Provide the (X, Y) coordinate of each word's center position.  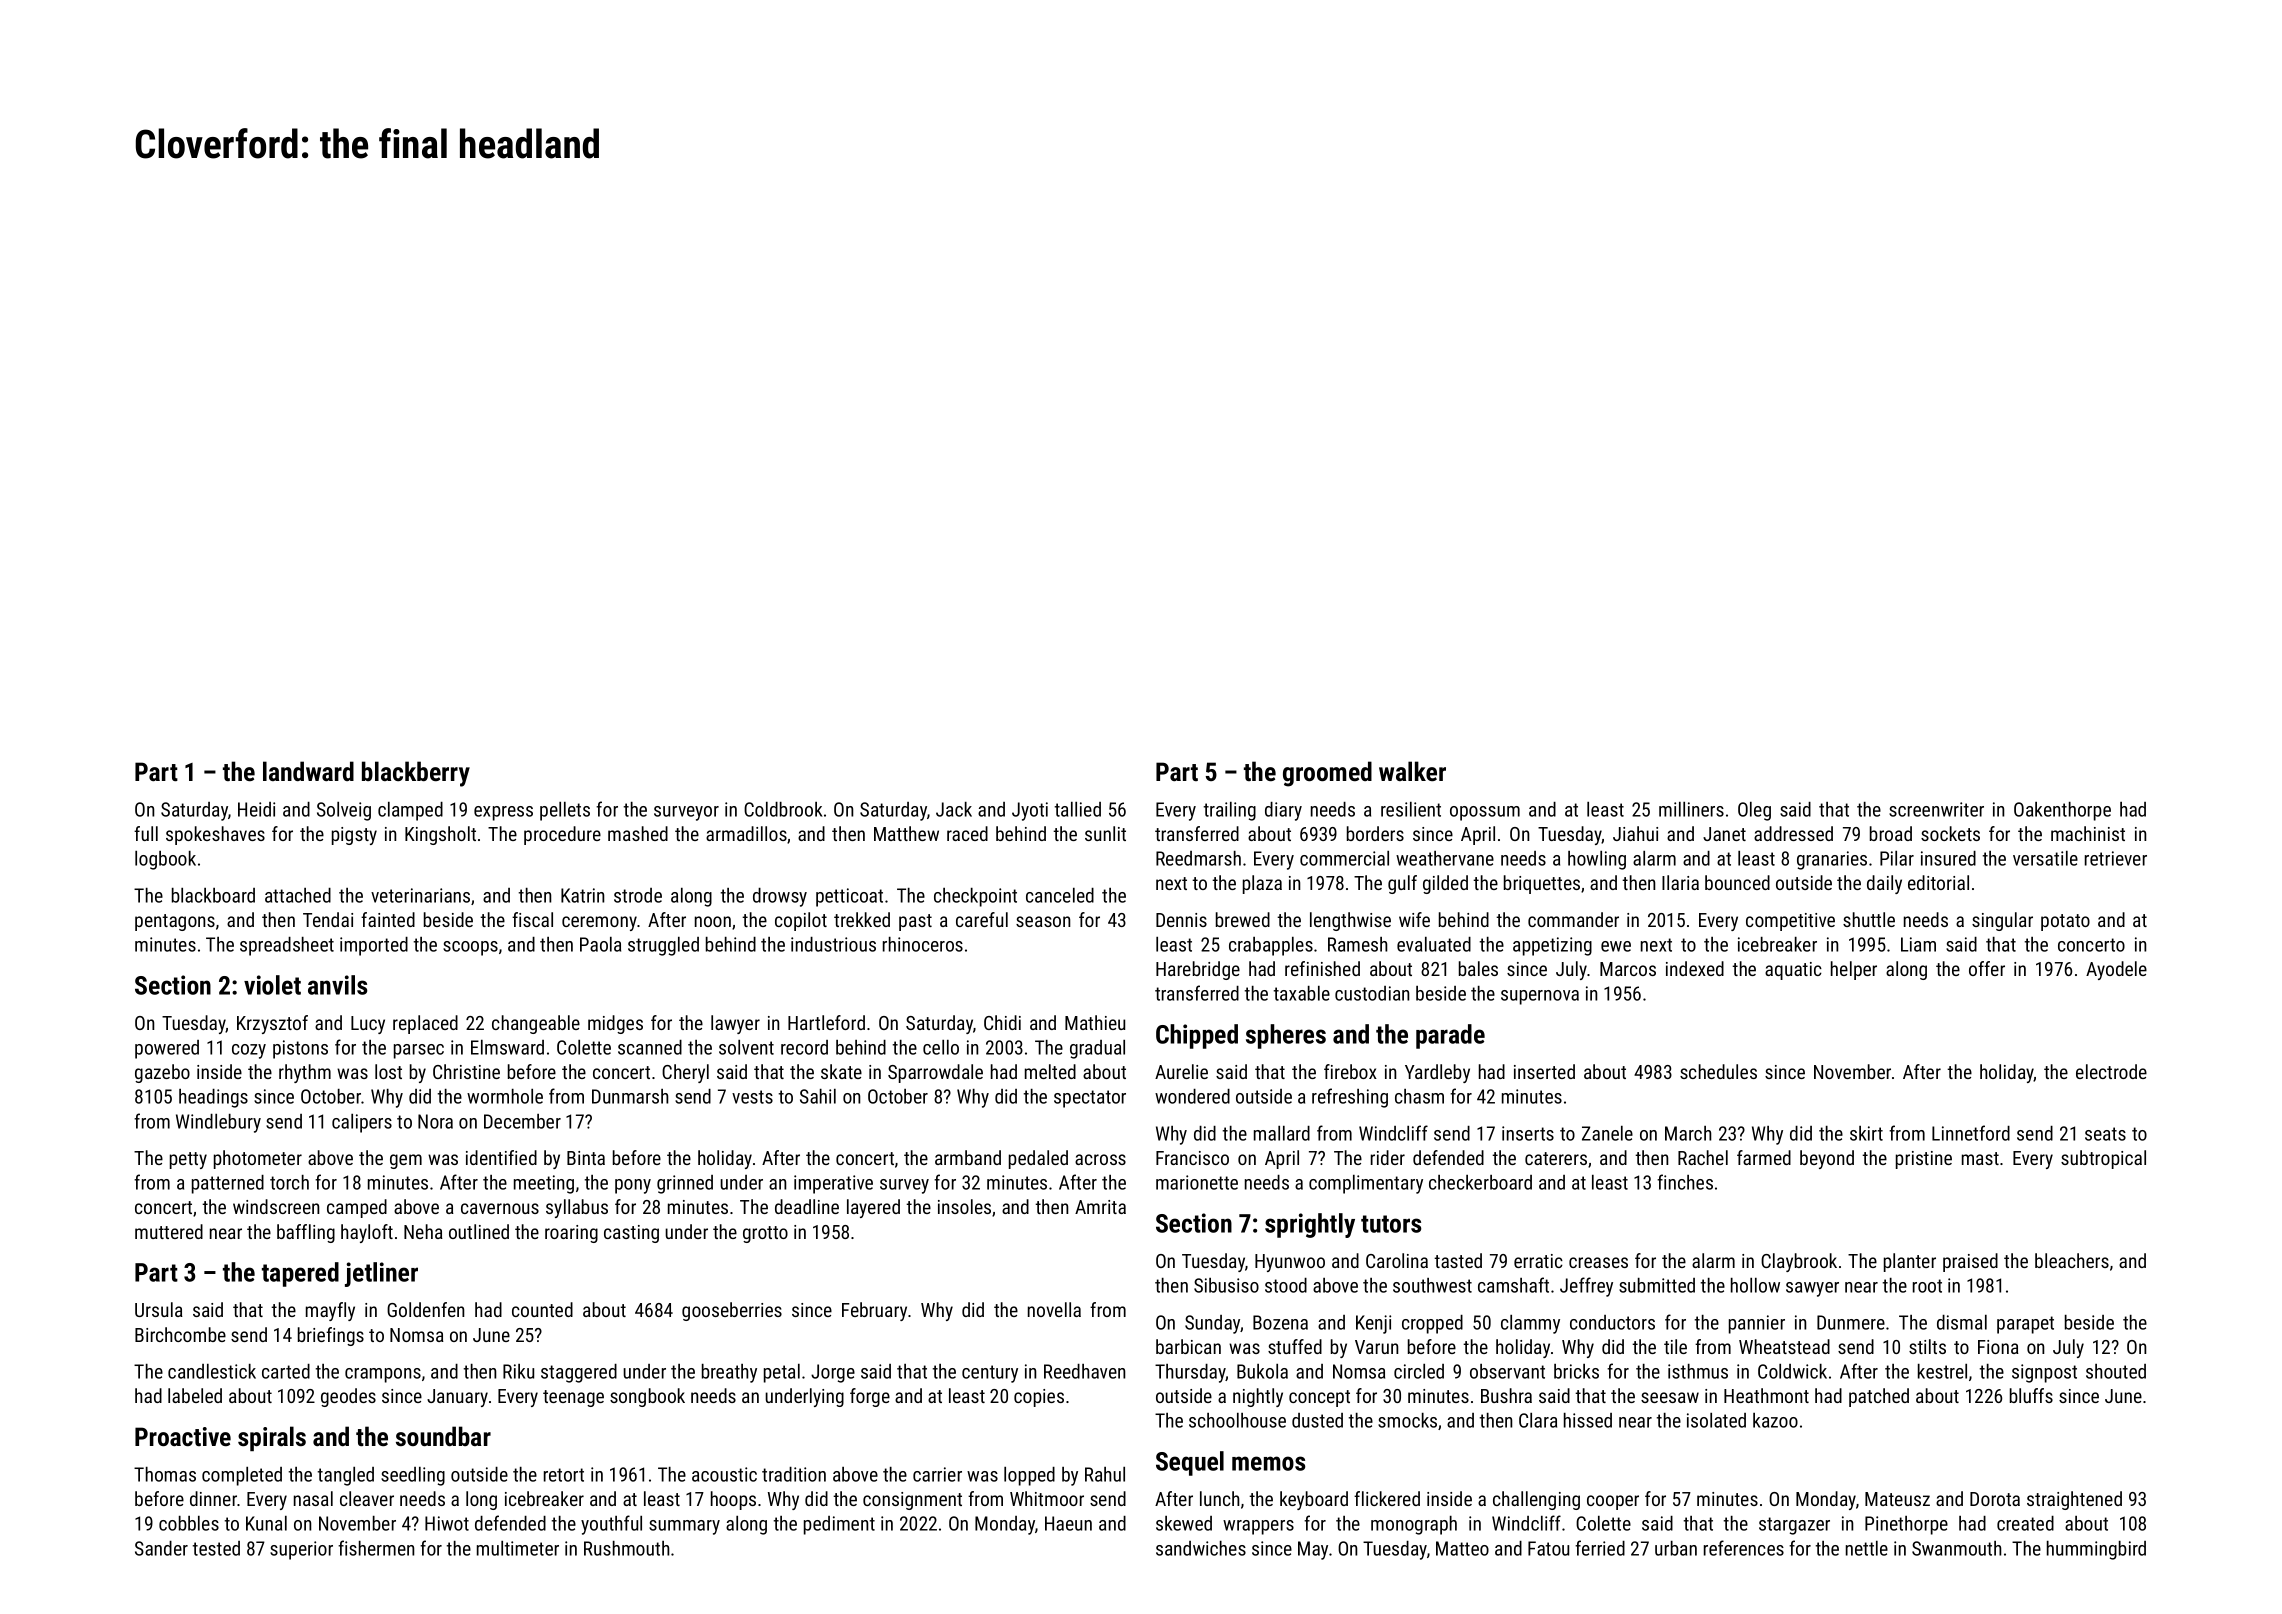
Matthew (906, 833)
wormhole (505, 1096)
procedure (562, 835)
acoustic (724, 1474)
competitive (1790, 922)
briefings (331, 1336)
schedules (1718, 1071)
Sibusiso (1226, 1285)
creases (1598, 1262)
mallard (1282, 1133)
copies (1039, 1398)
